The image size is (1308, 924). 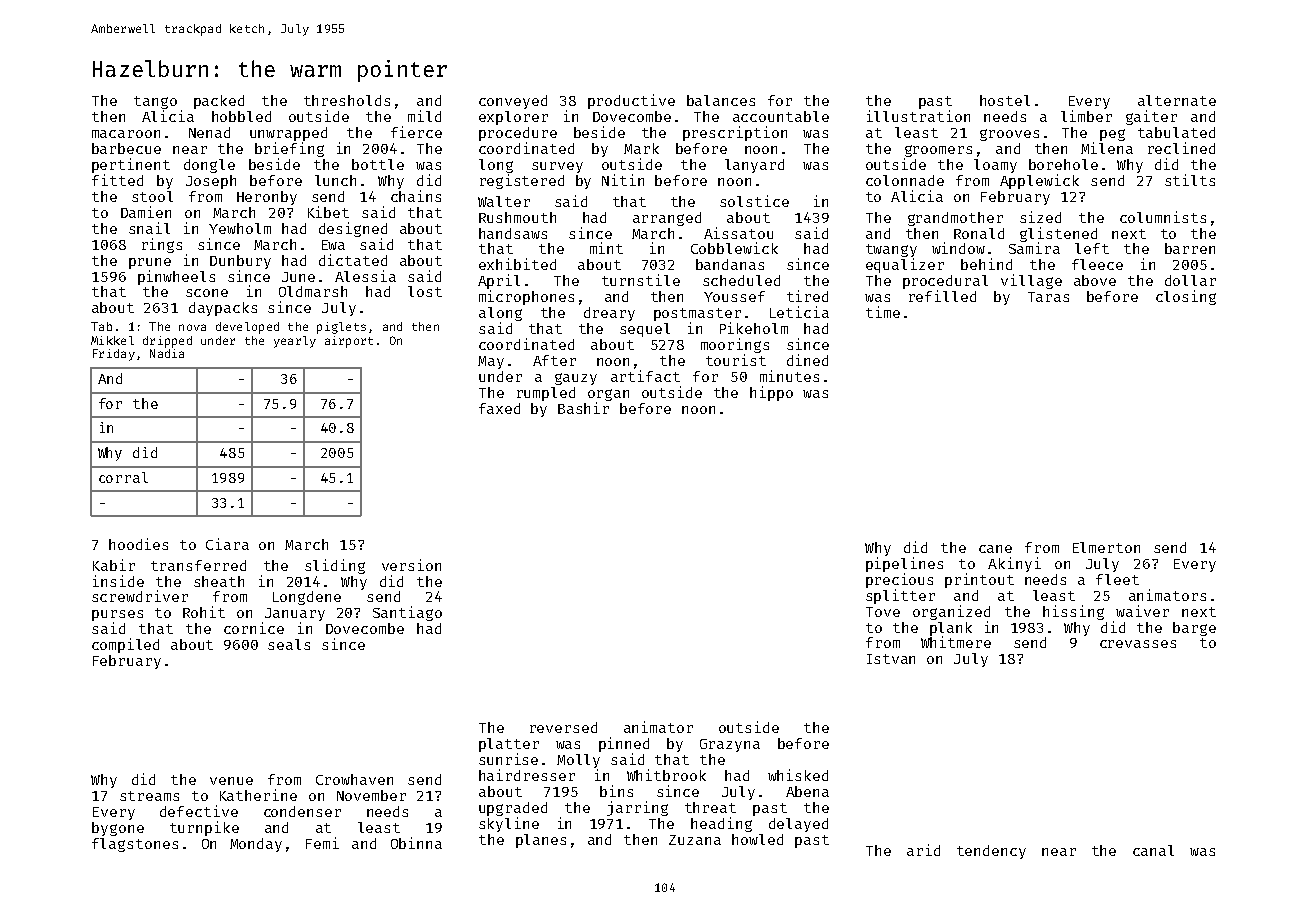 I want to click on corral, so click(x=123, y=477).
